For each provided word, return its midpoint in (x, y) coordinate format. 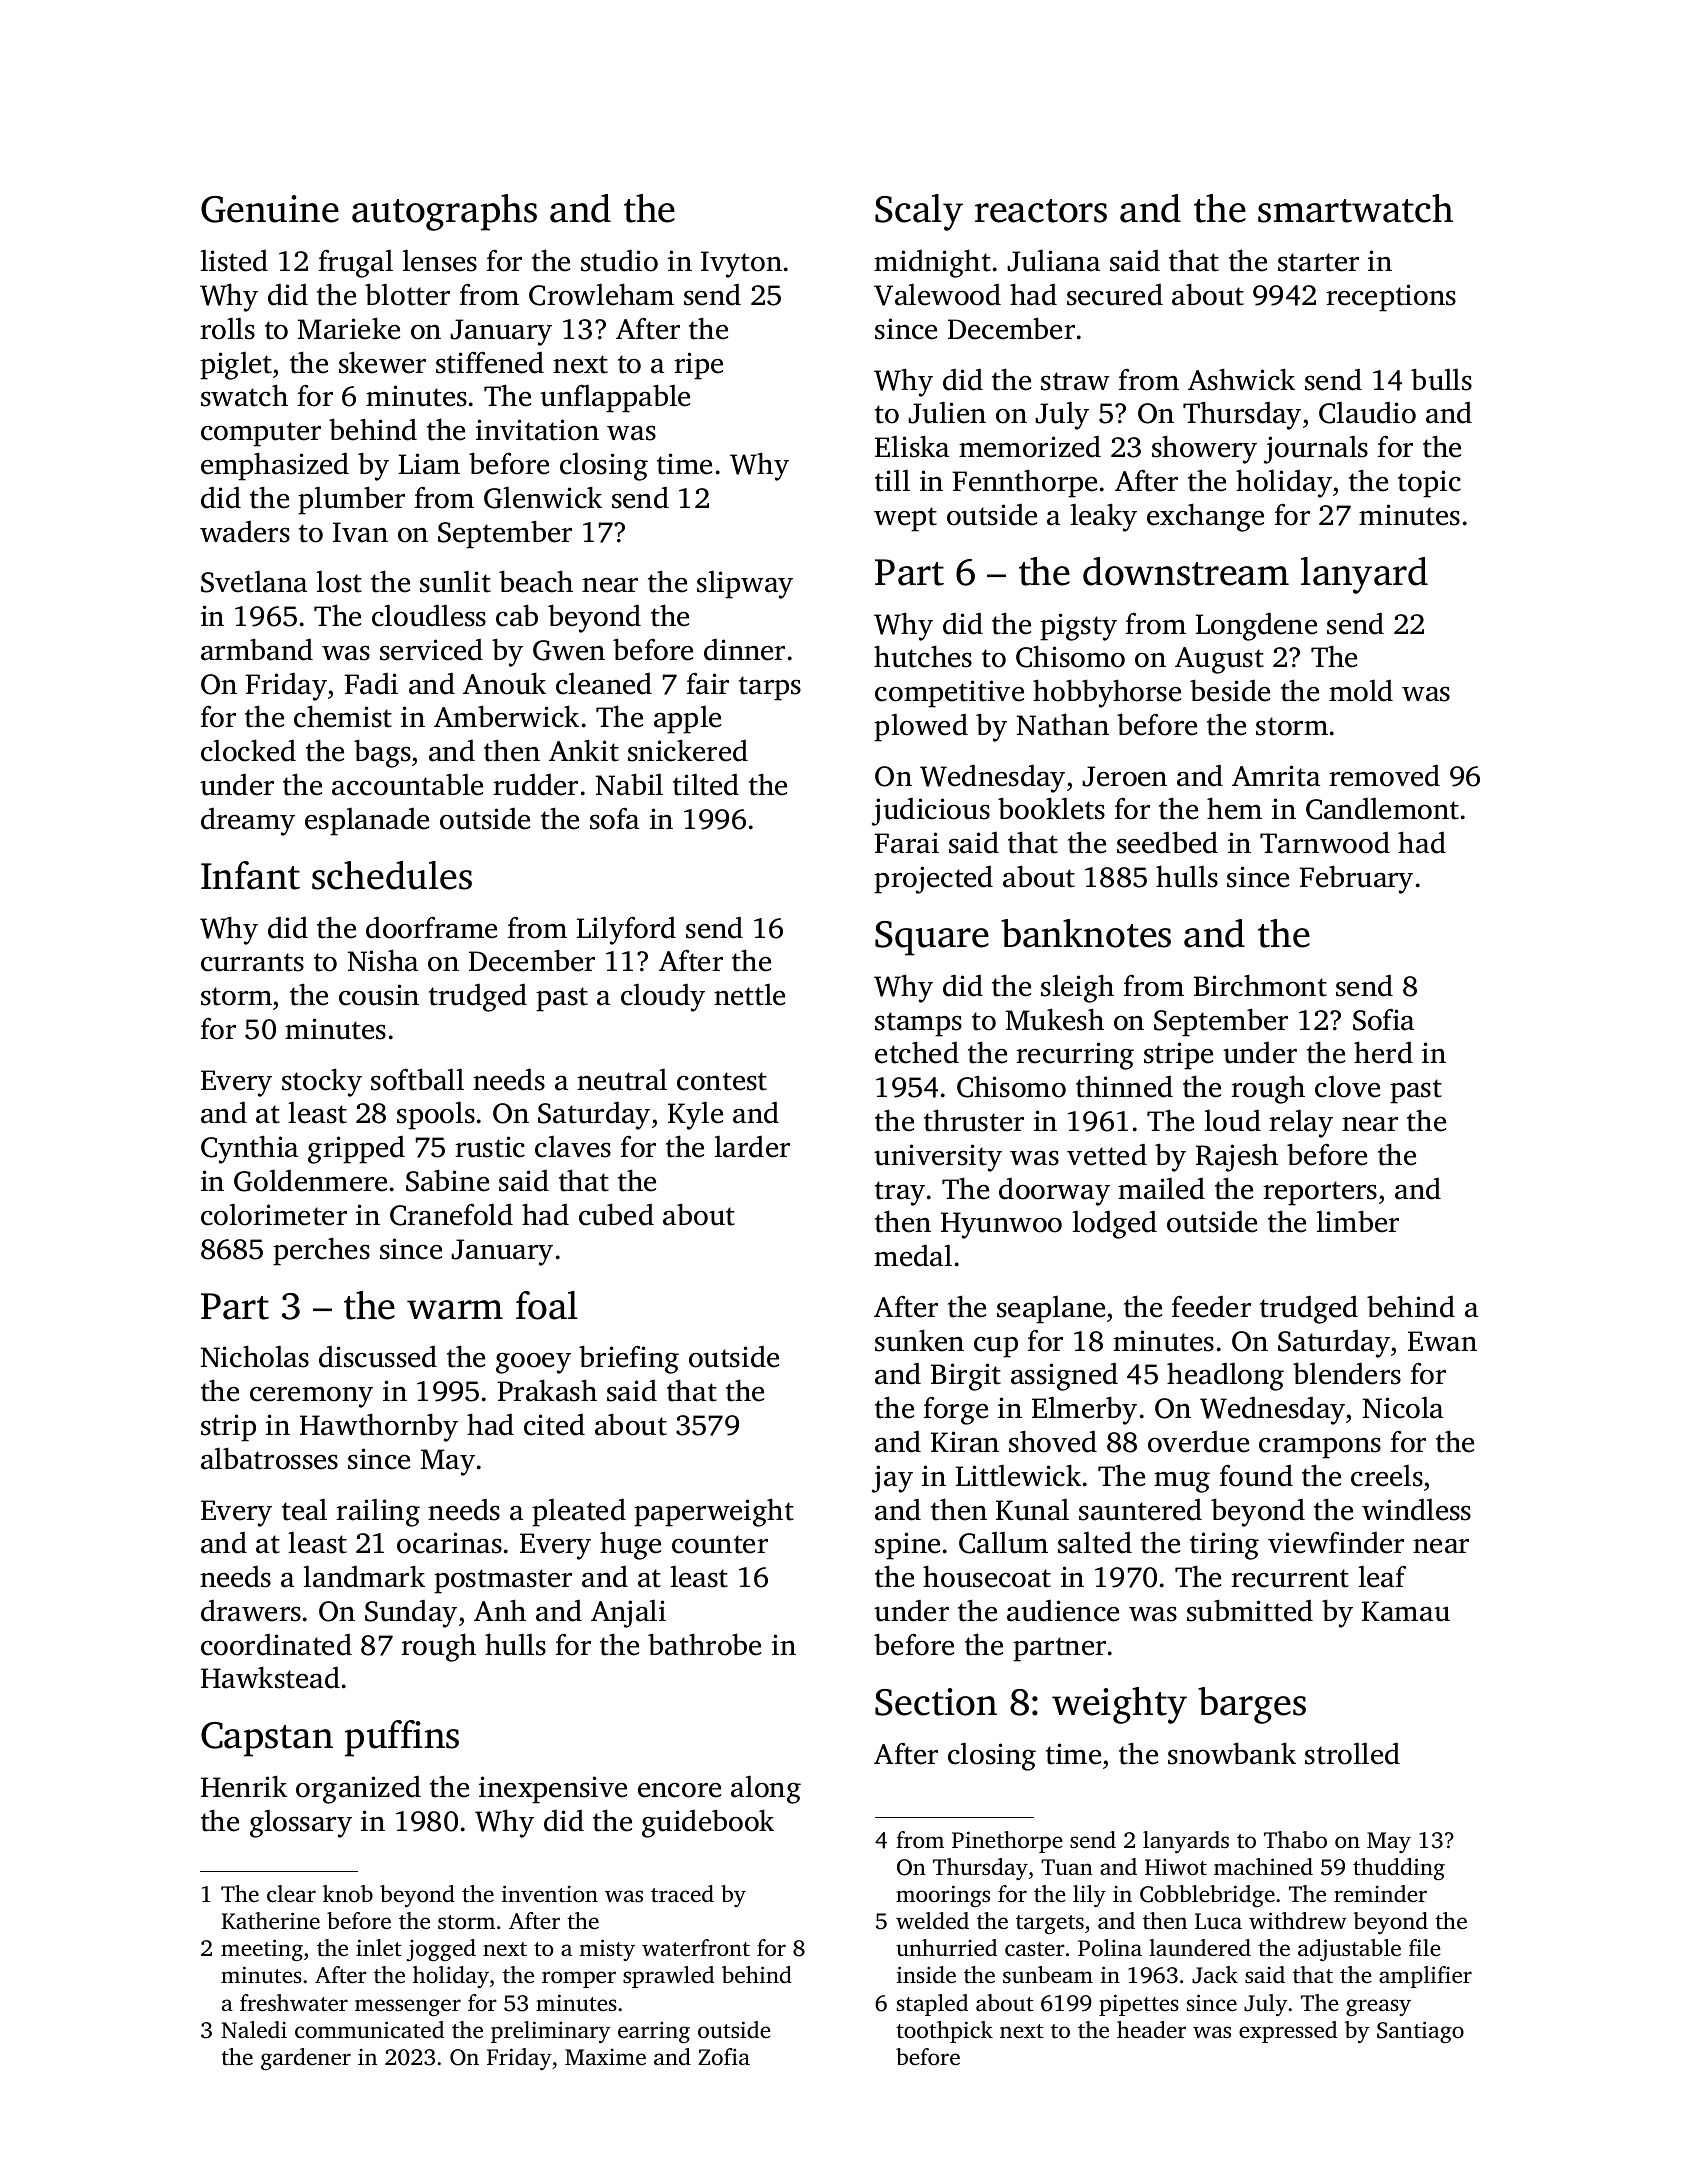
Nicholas (255, 1356)
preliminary (550, 2032)
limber (1358, 1221)
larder (752, 1146)
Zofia (724, 2056)
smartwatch (1355, 208)
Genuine (270, 209)
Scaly (919, 212)
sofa (614, 819)
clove (1347, 1086)
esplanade (367, 821)
